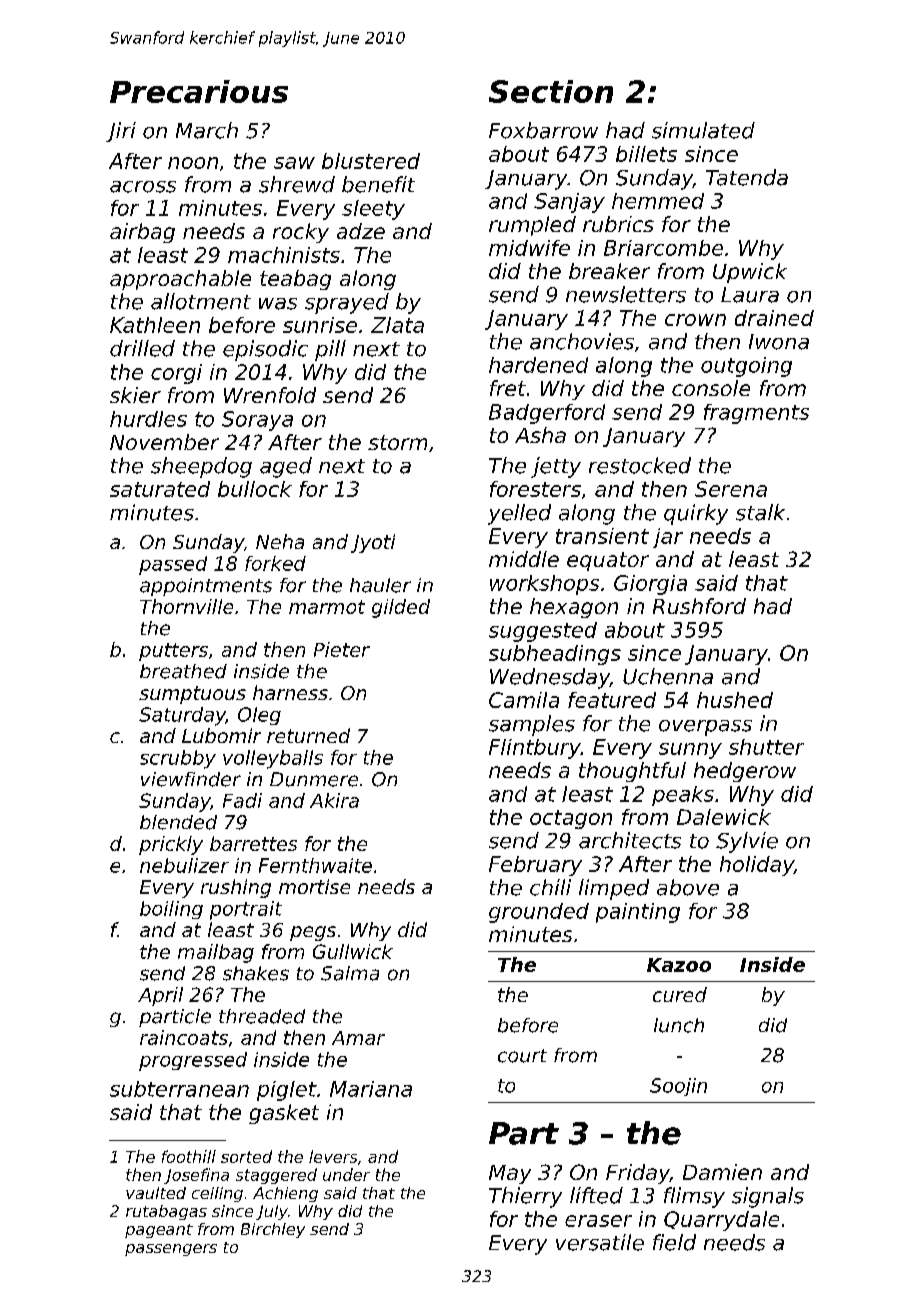 This screenshot has height=1311, width=924. I want to click on Sylvie, so click(747, 842).
